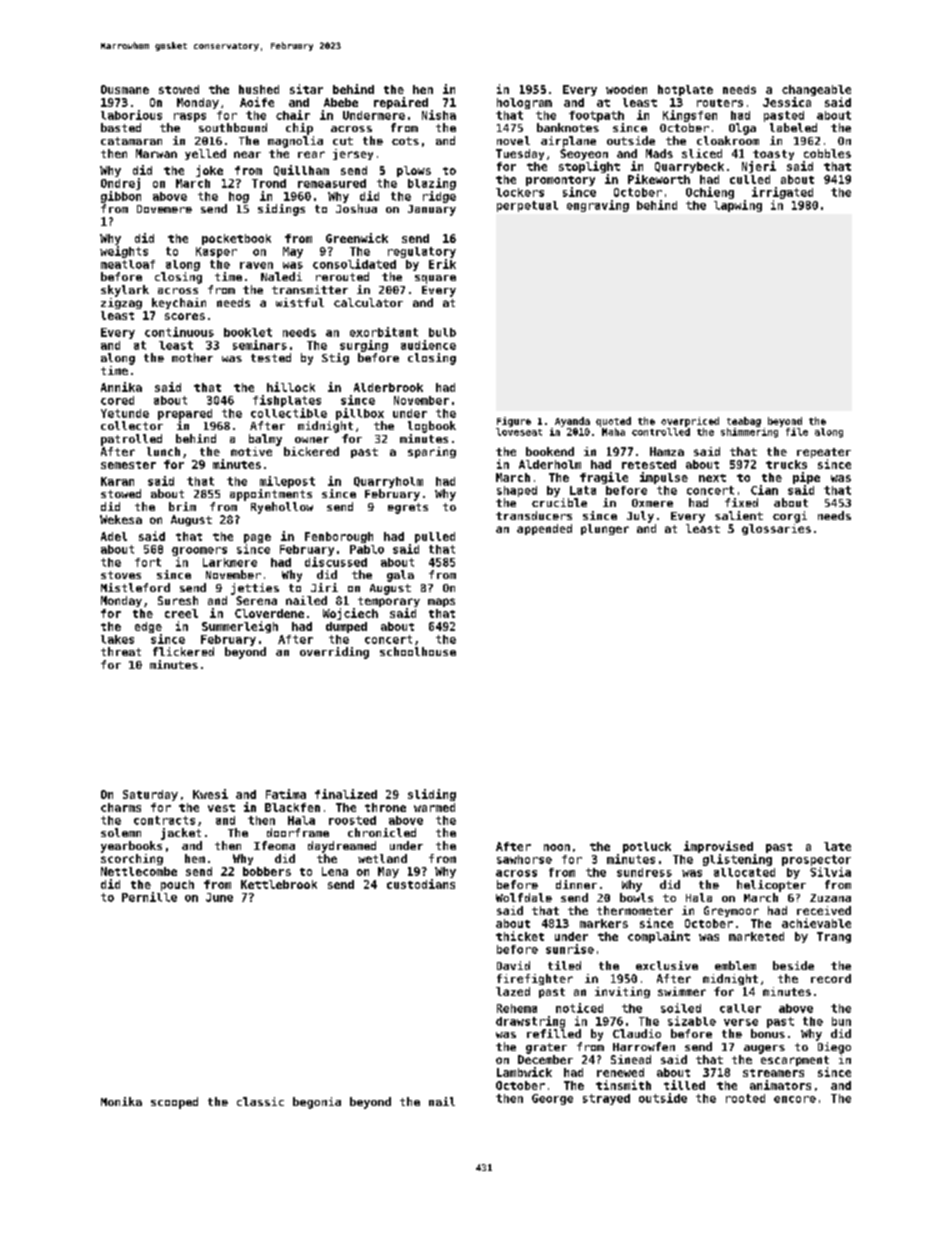 The height and width of the image is (1233, 952). What do you see at coordinates (710, 193) in the image?
I see `Ochieng` at bounding box center [710, 193].
